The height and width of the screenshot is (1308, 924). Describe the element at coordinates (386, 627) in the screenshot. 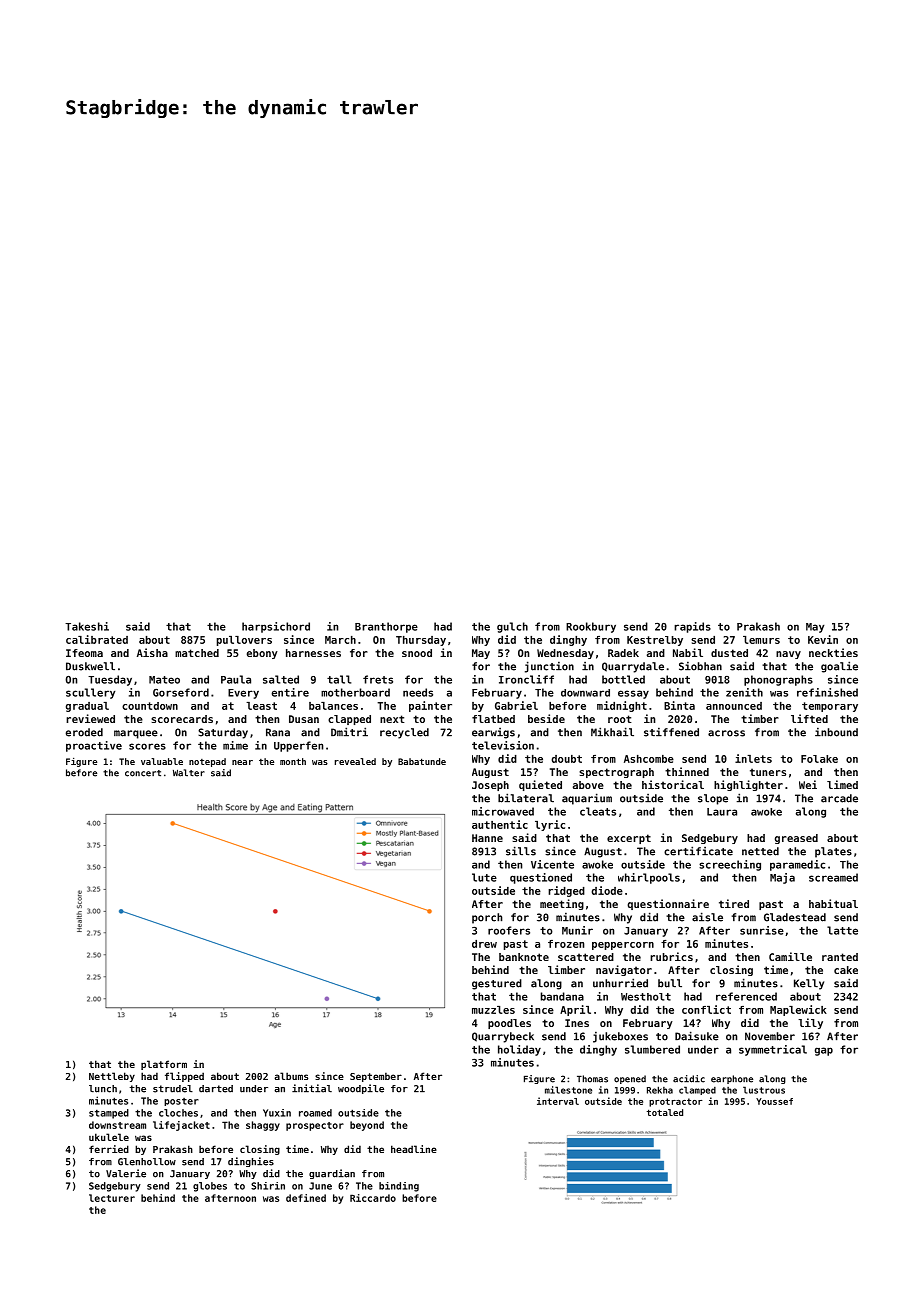

I see `Branthorpe` at that location.
